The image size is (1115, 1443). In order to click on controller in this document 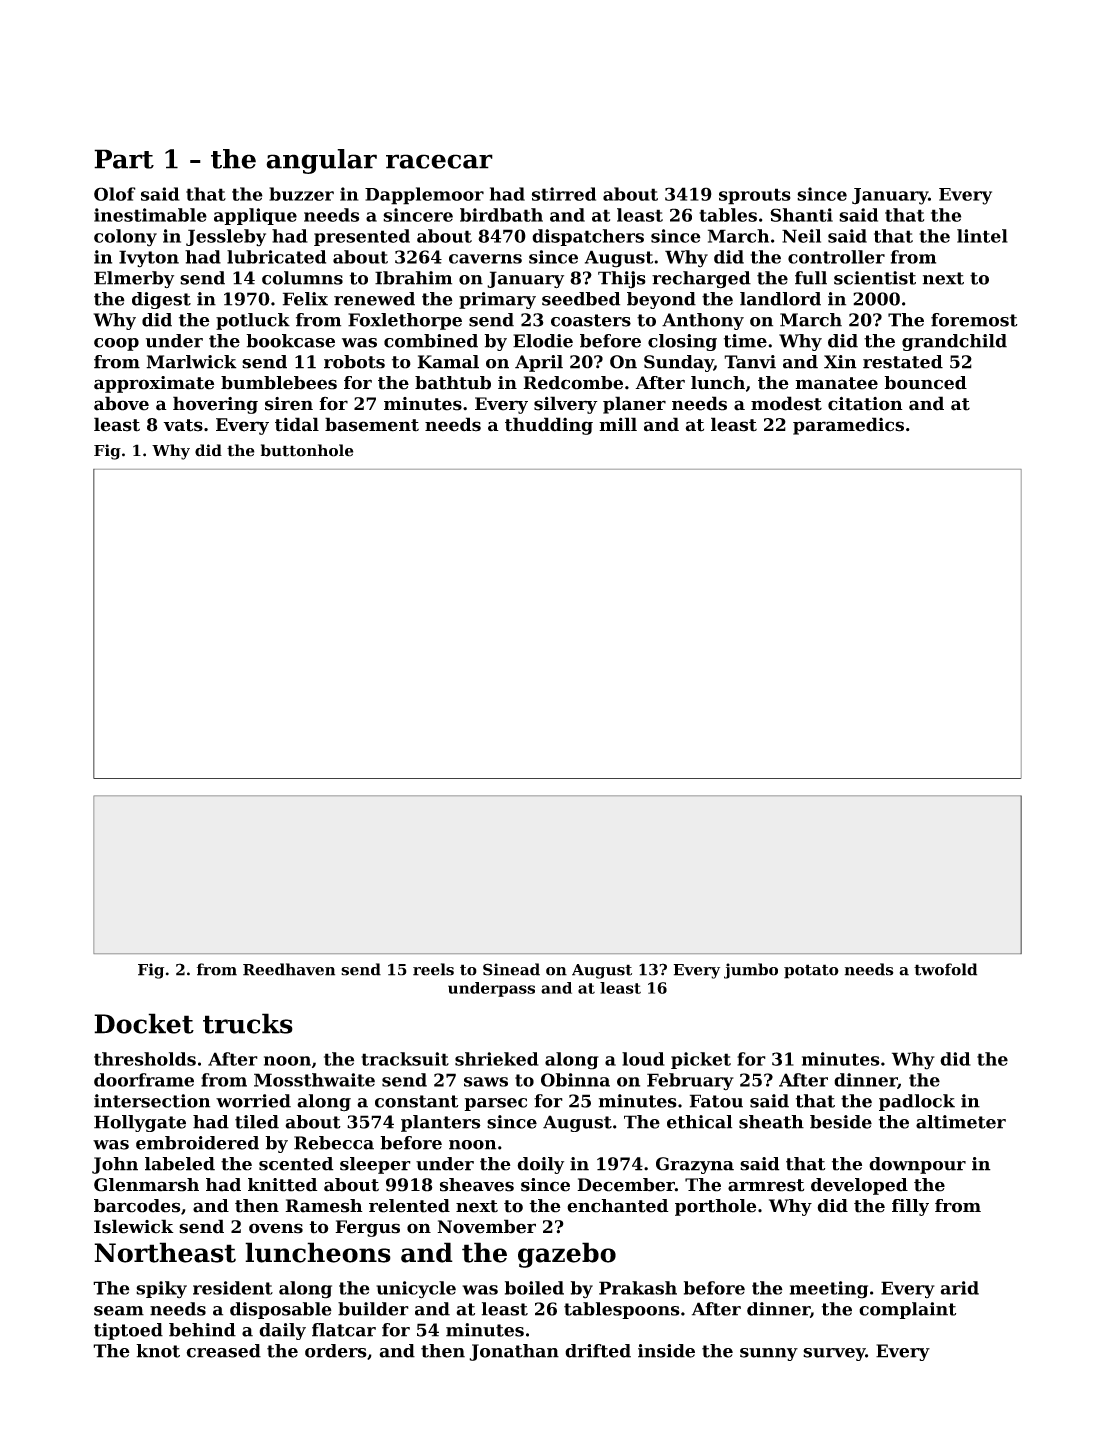, I will do `click(836, 257)`.
